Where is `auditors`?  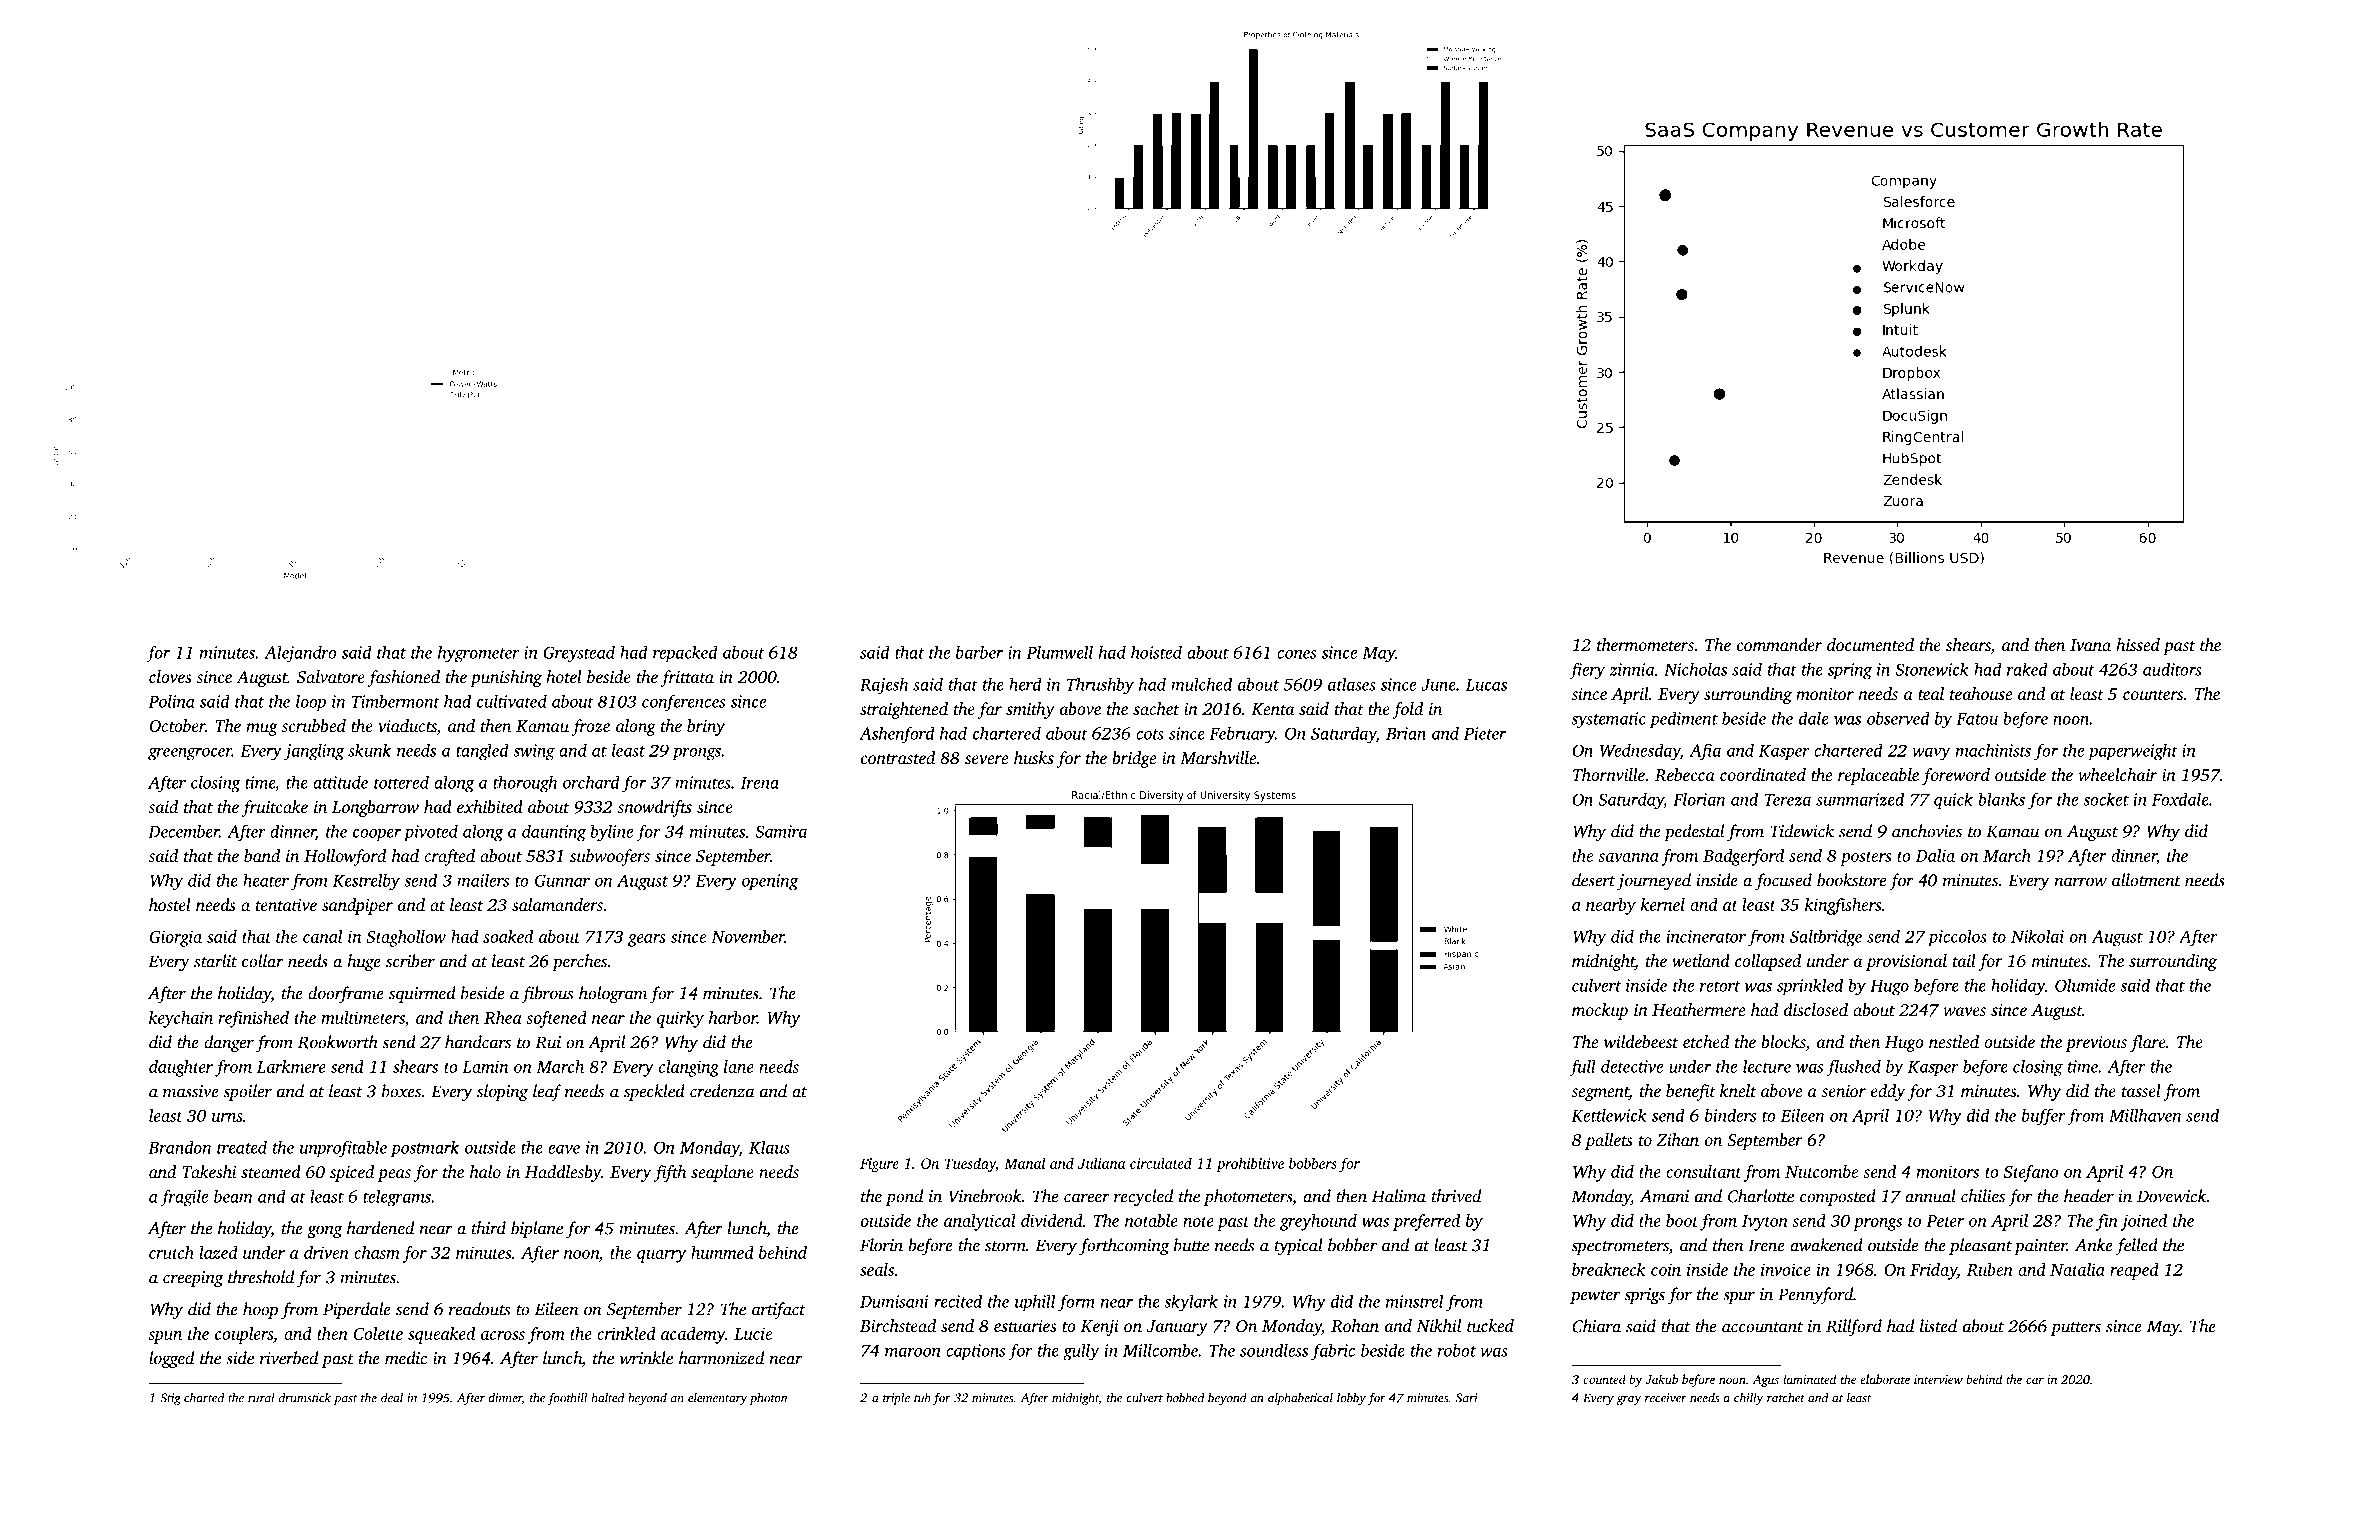 auditors is located at coordinates (2172, 669).
